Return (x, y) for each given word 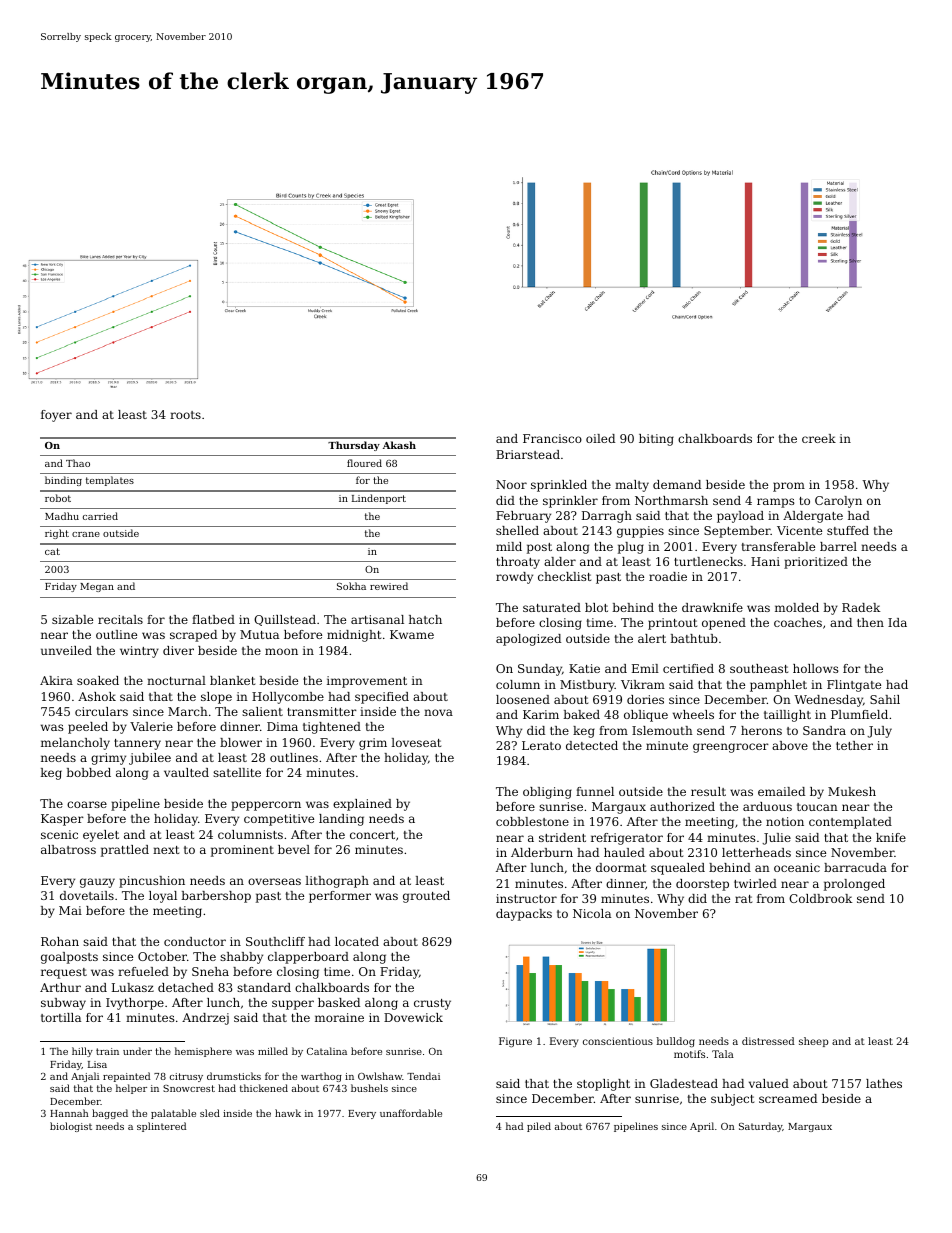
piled (539, 1127)
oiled (600, 438)
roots (185, 415)
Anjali (85, 1077)
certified (688, 668)
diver (178, 650)
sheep (814, 1042)
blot (596, 607)
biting (656, 440)
